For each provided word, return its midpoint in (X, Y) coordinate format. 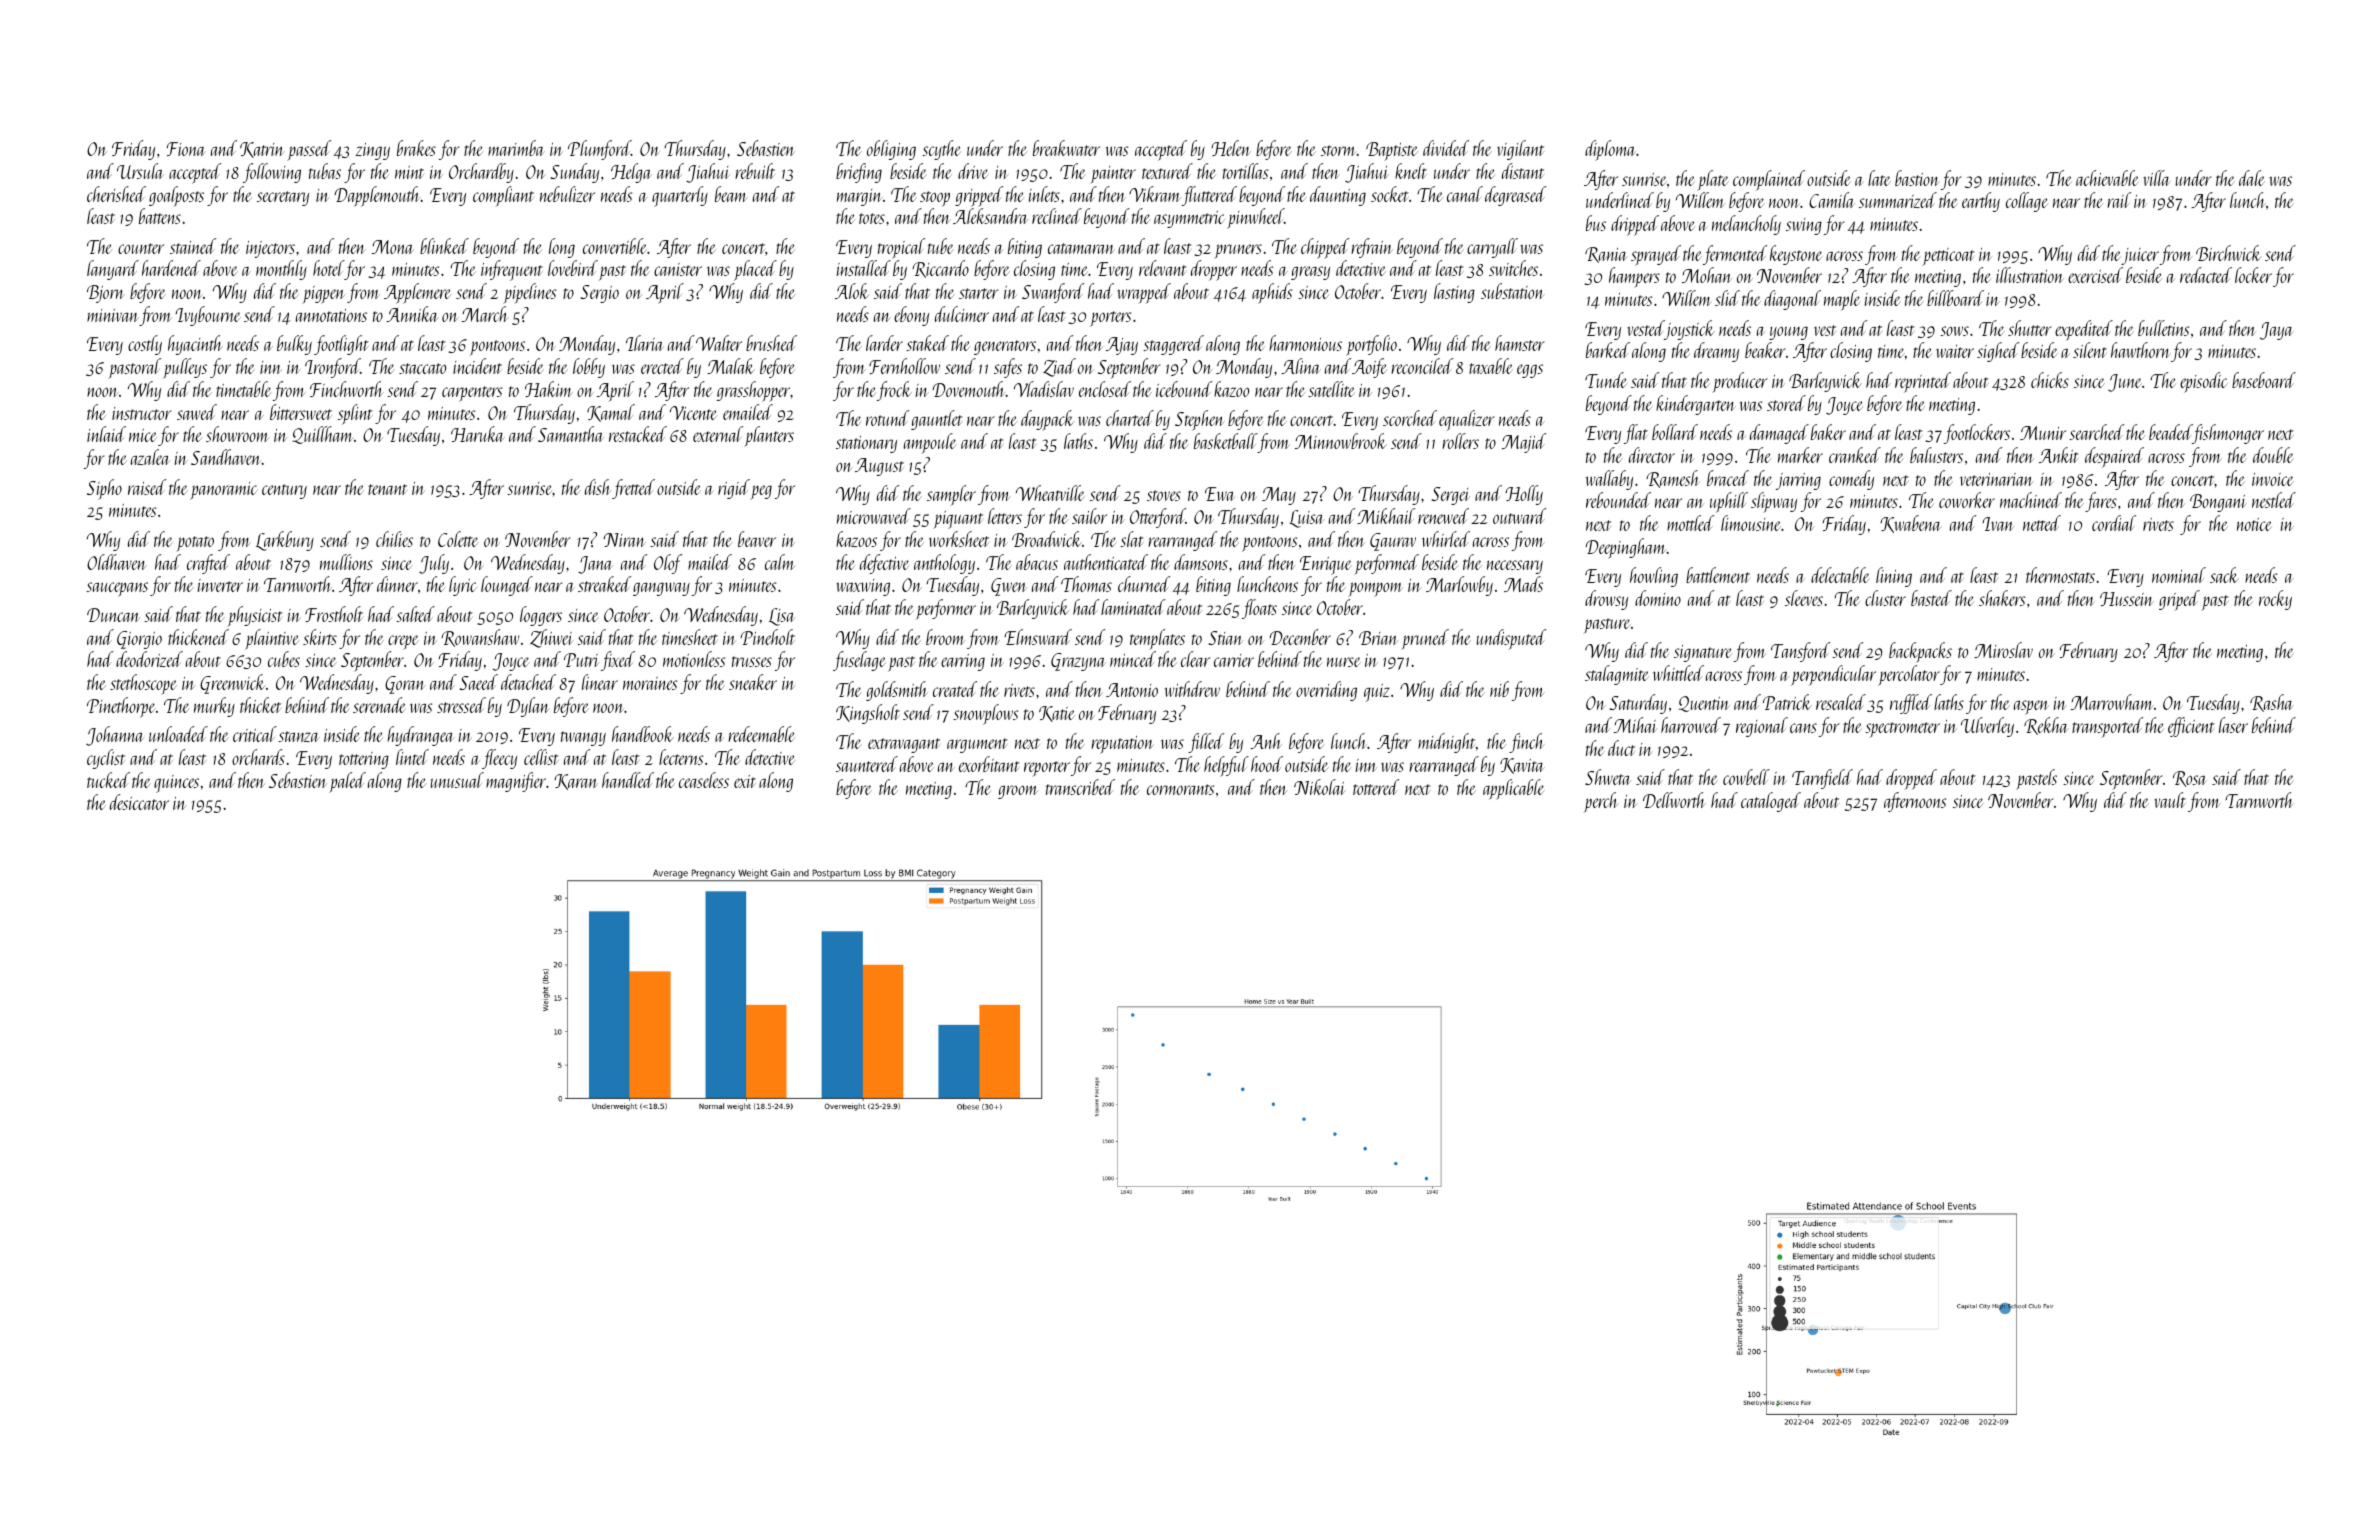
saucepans (117, 589)
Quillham (322, 435)
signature (1703, 653)
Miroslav (2003, 650)
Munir (2043, 433)
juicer (2140, 256)
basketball (1226, 441)
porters (1110, 319)
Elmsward (1038, 637)
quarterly (680, 196)
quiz (1377, 693)
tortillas (1245, 171)
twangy (583, 738)
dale (2252, 178)
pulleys (185, 368)
